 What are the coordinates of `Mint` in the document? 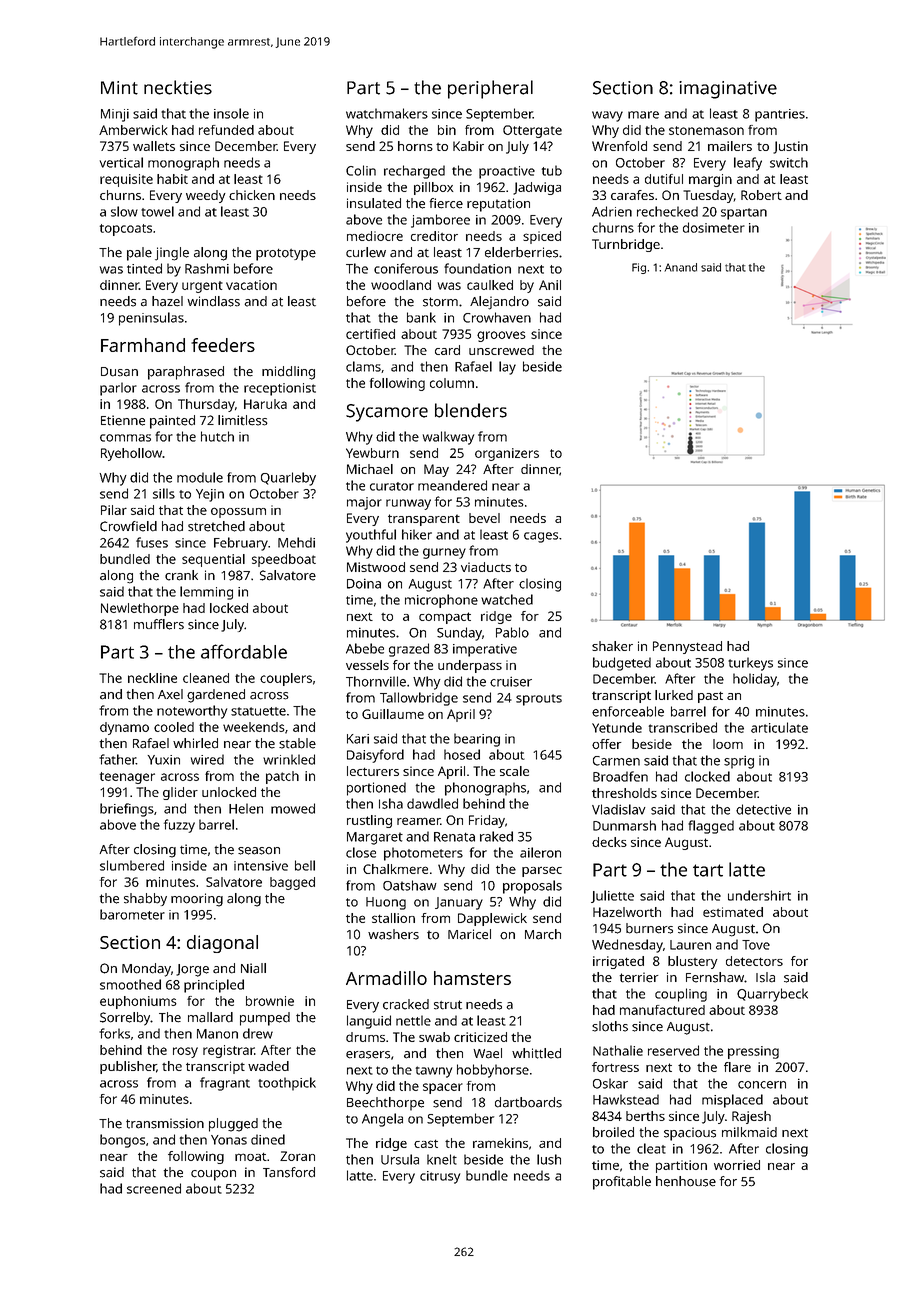 It's located at (119, 88).
